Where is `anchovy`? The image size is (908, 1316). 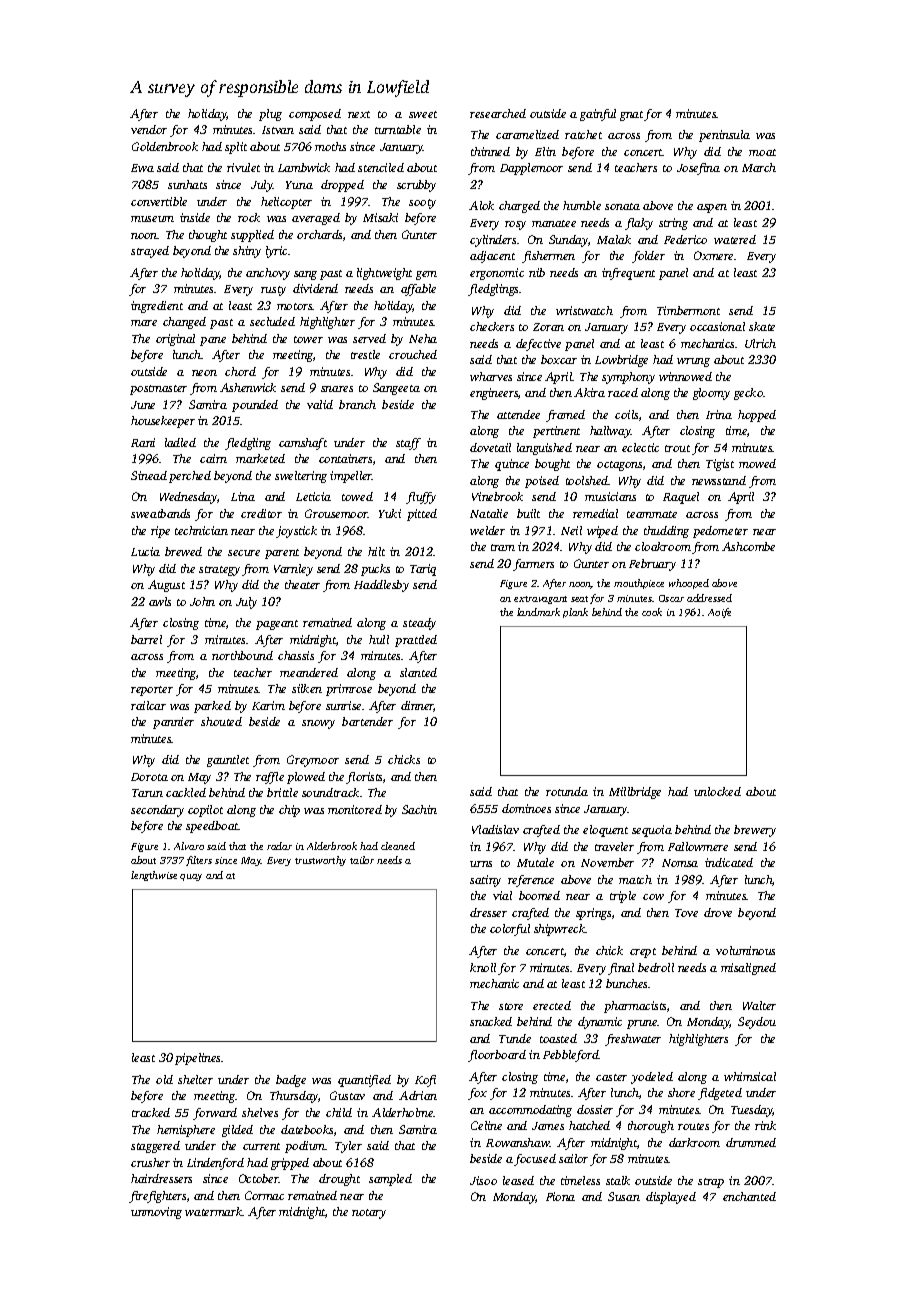 anchovy is located at coordinates (268, 274).
